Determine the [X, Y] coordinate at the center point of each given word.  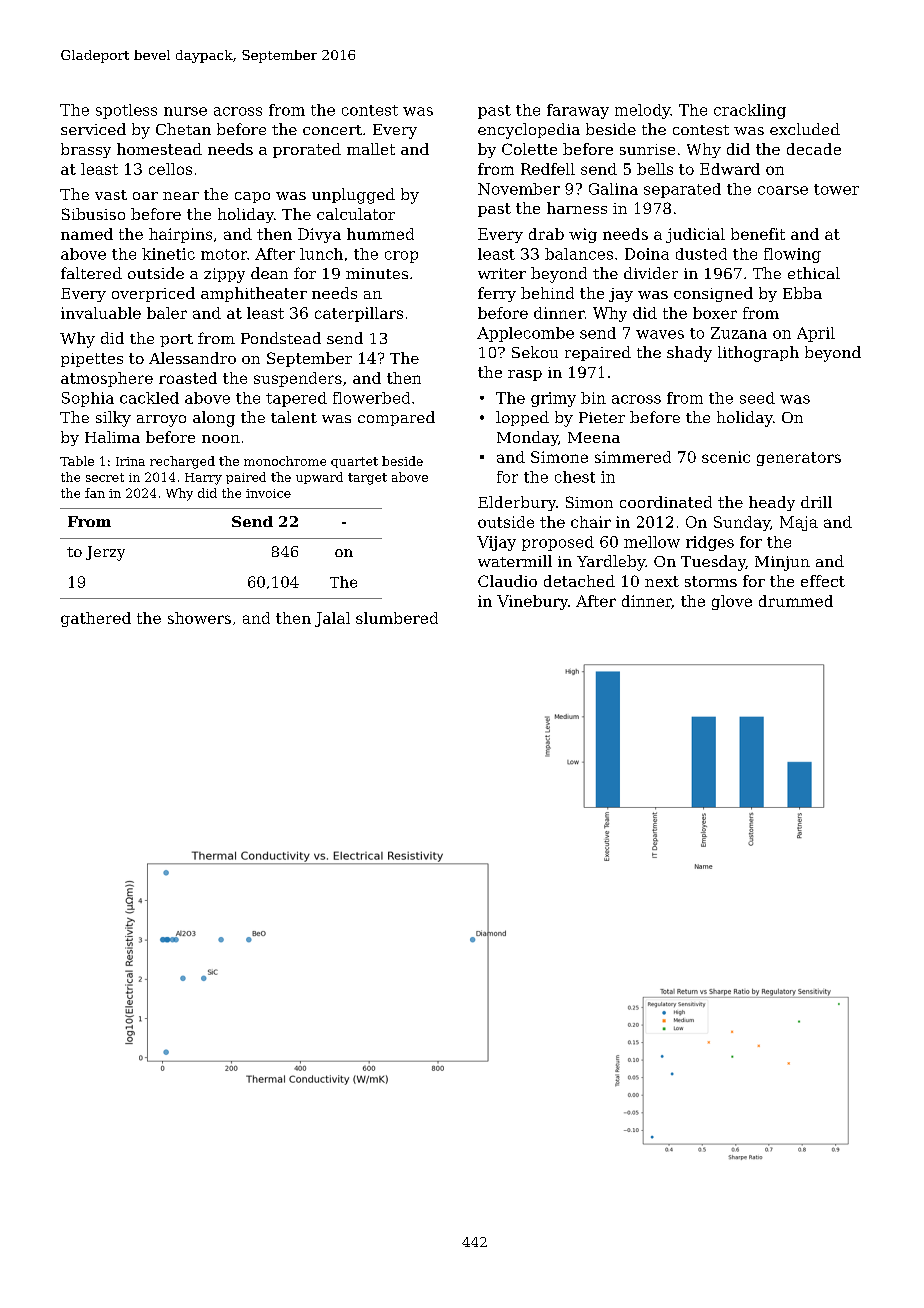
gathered [96, 619]
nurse [185, 111]
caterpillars [359, 314]
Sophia [88, 399]
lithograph [758, 354]
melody [643, 111]
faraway [578, 111]
